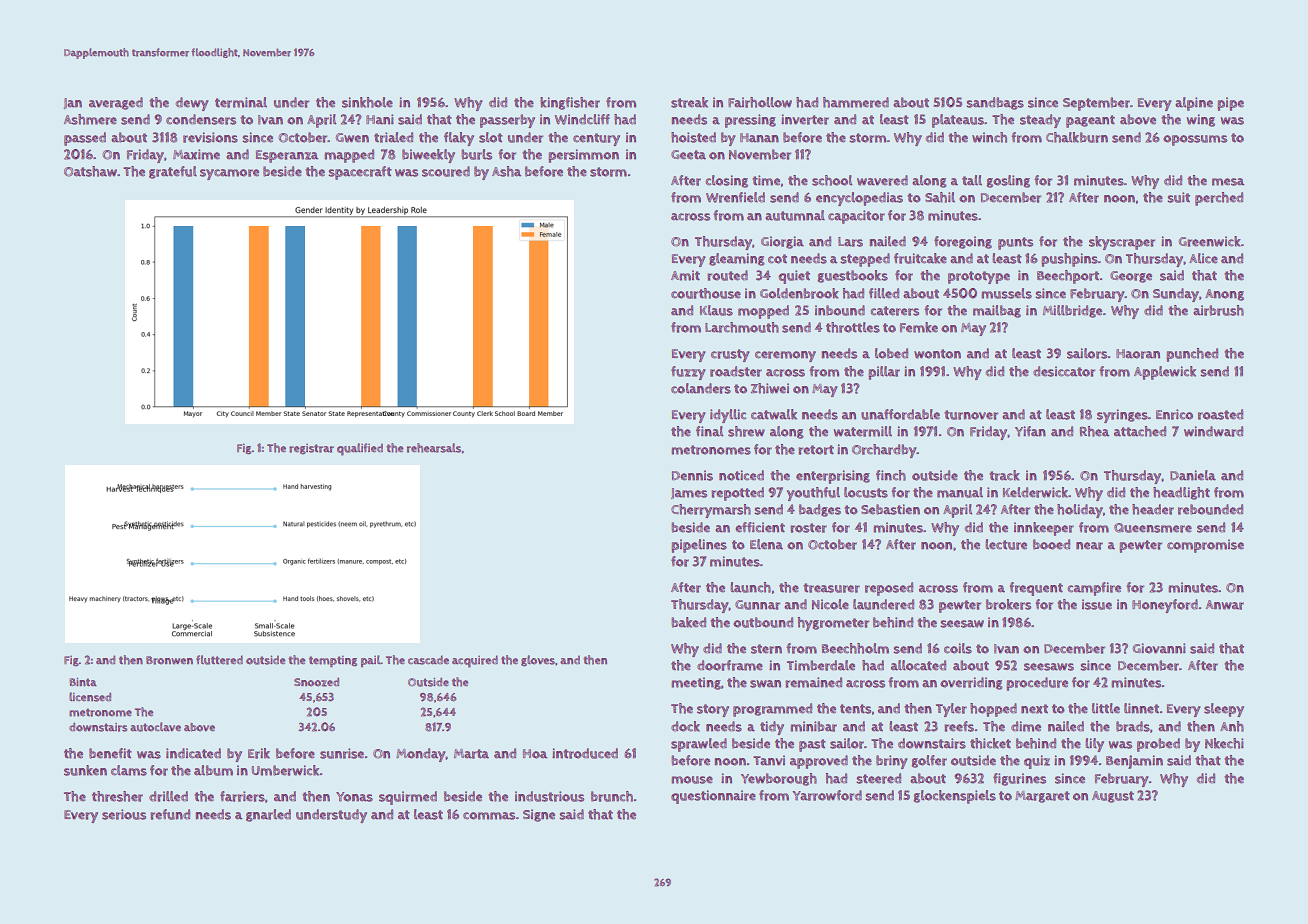 The height and width of the screenshot is (924, 1308). I want to click on rehearsals, so click(434, 448).
